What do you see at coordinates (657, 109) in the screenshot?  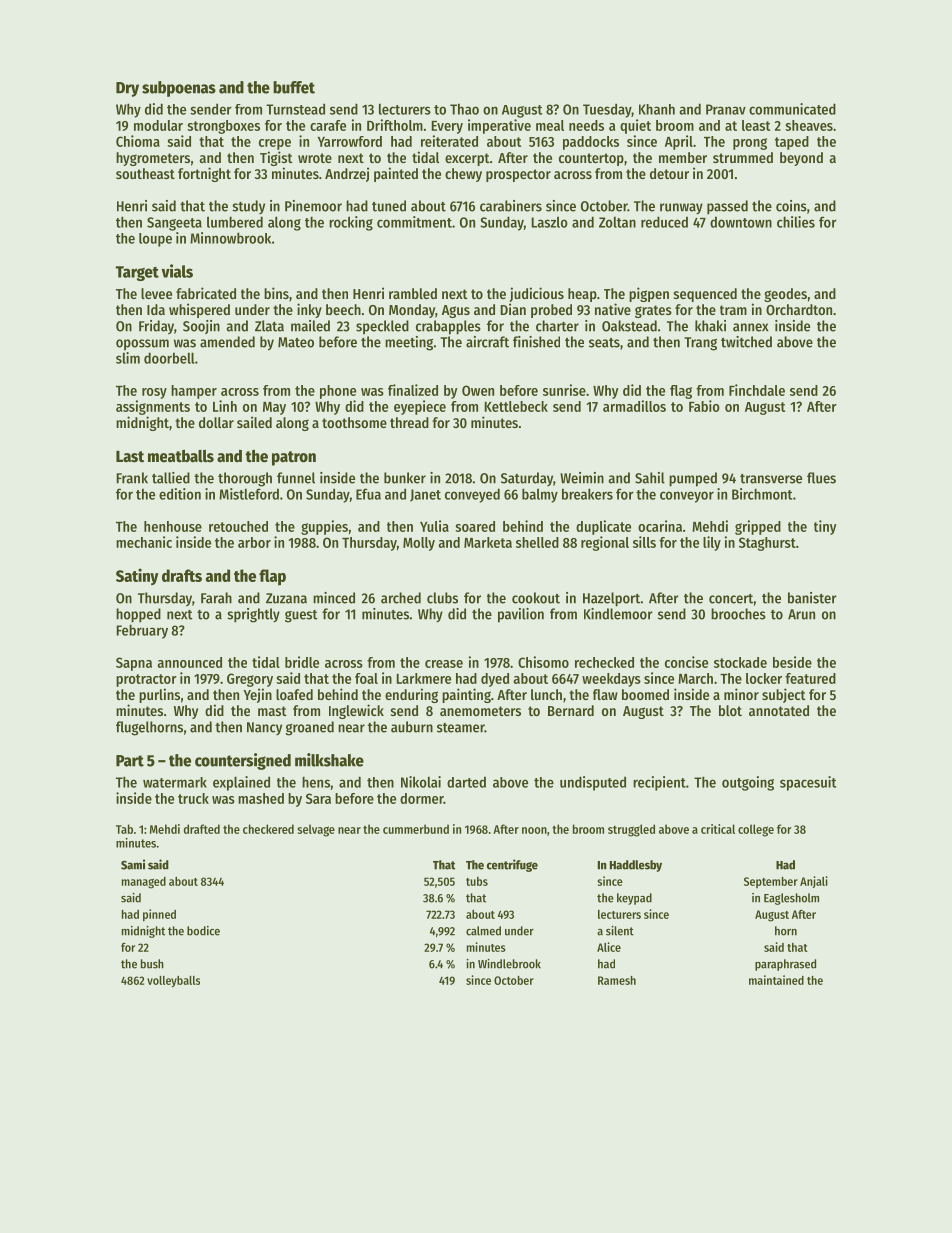 I see `Khanh` at bounding box center [657, 109].
